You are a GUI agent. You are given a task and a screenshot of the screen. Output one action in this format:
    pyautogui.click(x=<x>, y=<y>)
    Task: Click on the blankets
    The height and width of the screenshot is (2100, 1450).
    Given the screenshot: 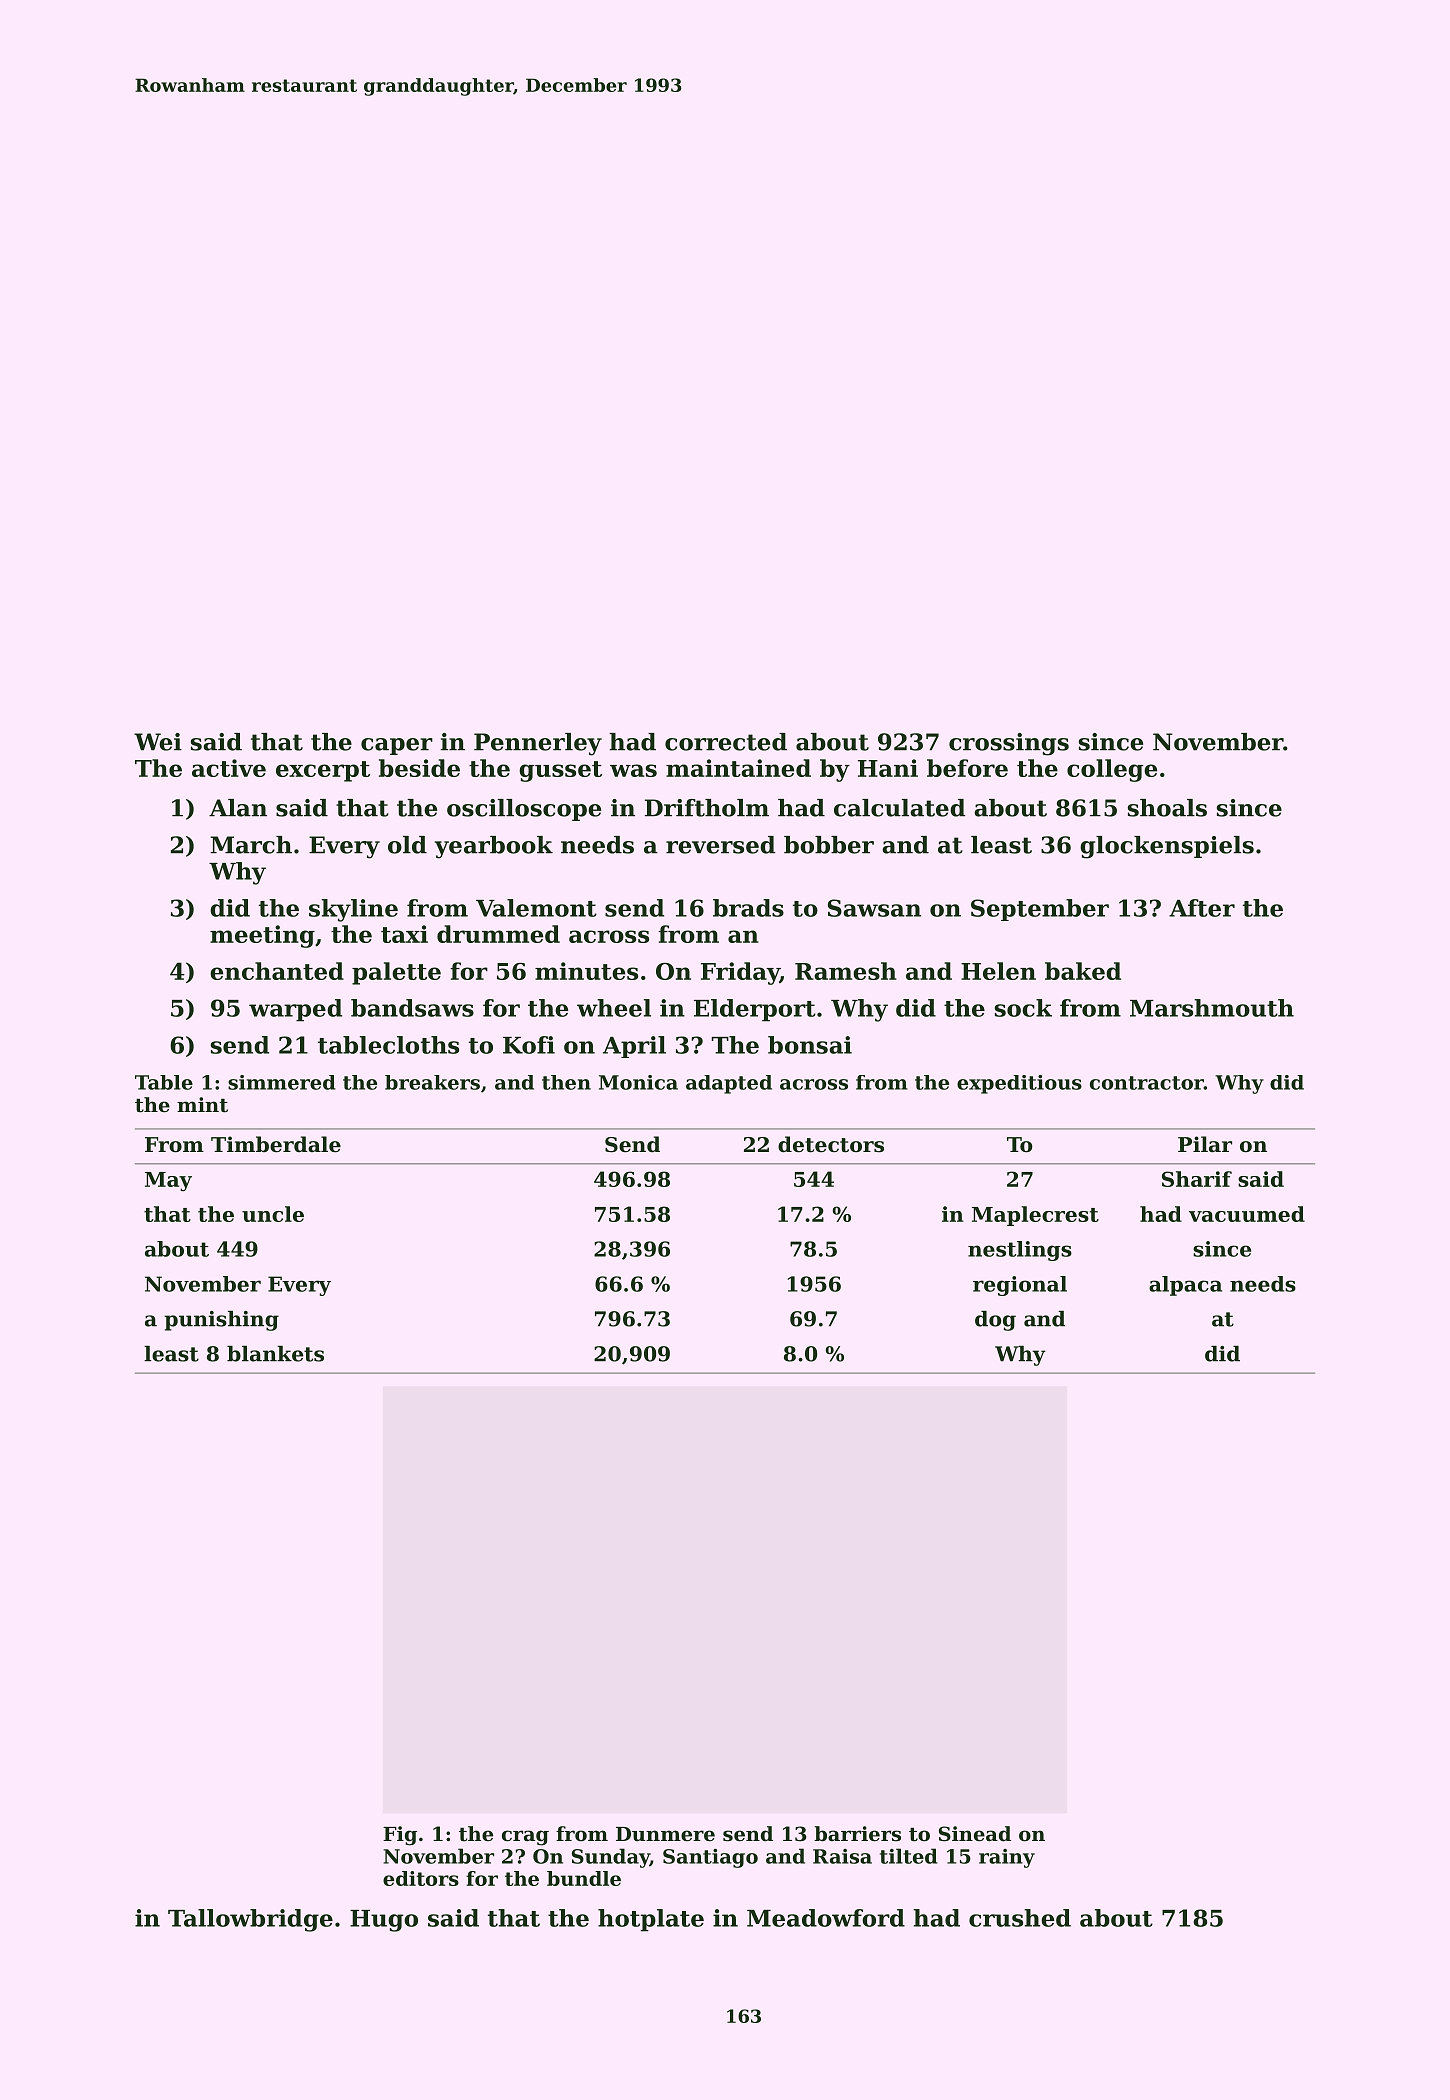 What is the action you would take?
    pyautogui.click(x=275, y=1354)
